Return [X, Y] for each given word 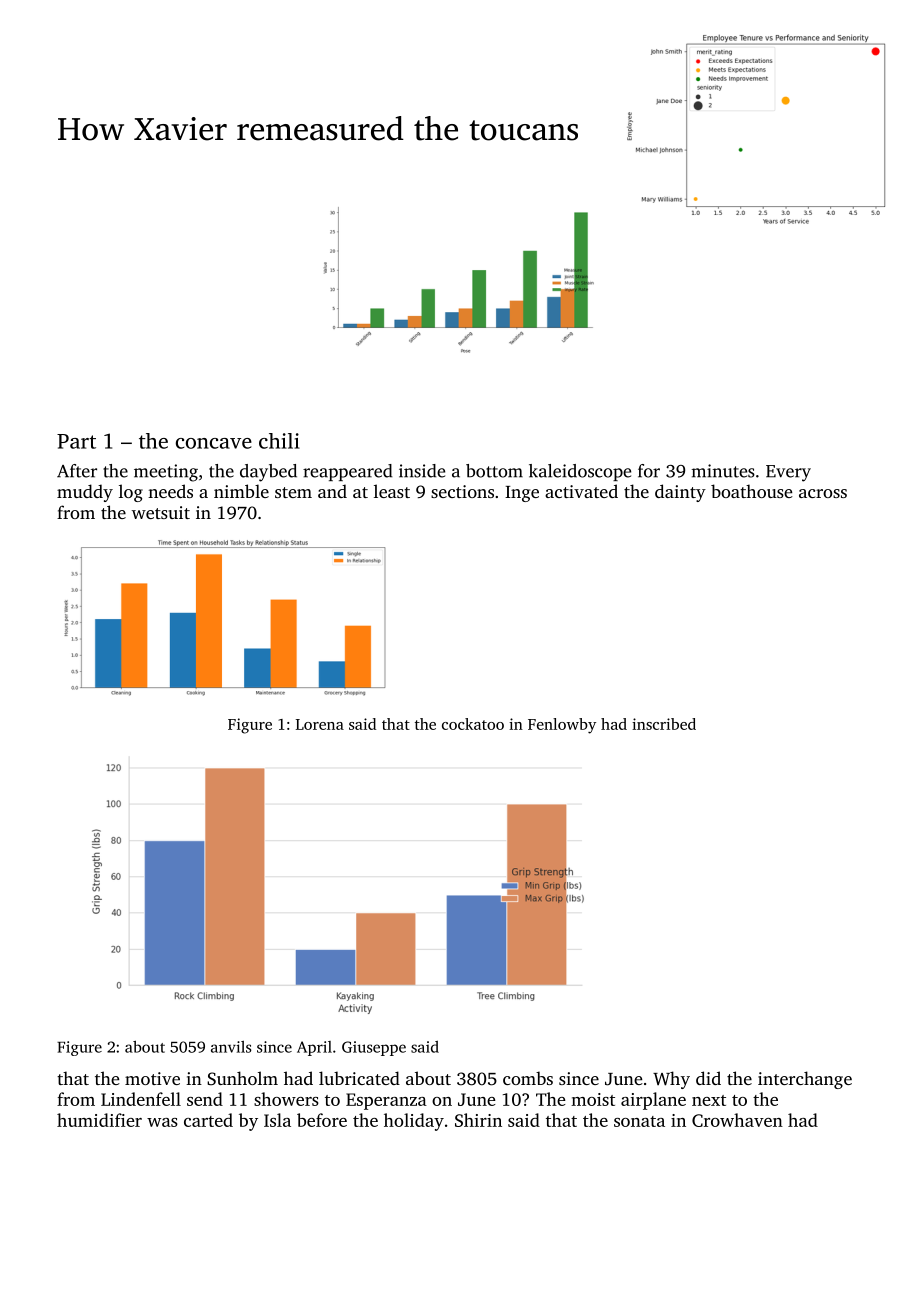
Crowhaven [737, 1120]
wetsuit [161, 512]
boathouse [752, 491]
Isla [277, 1120]
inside [422, 471]
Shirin [478, 1120]
